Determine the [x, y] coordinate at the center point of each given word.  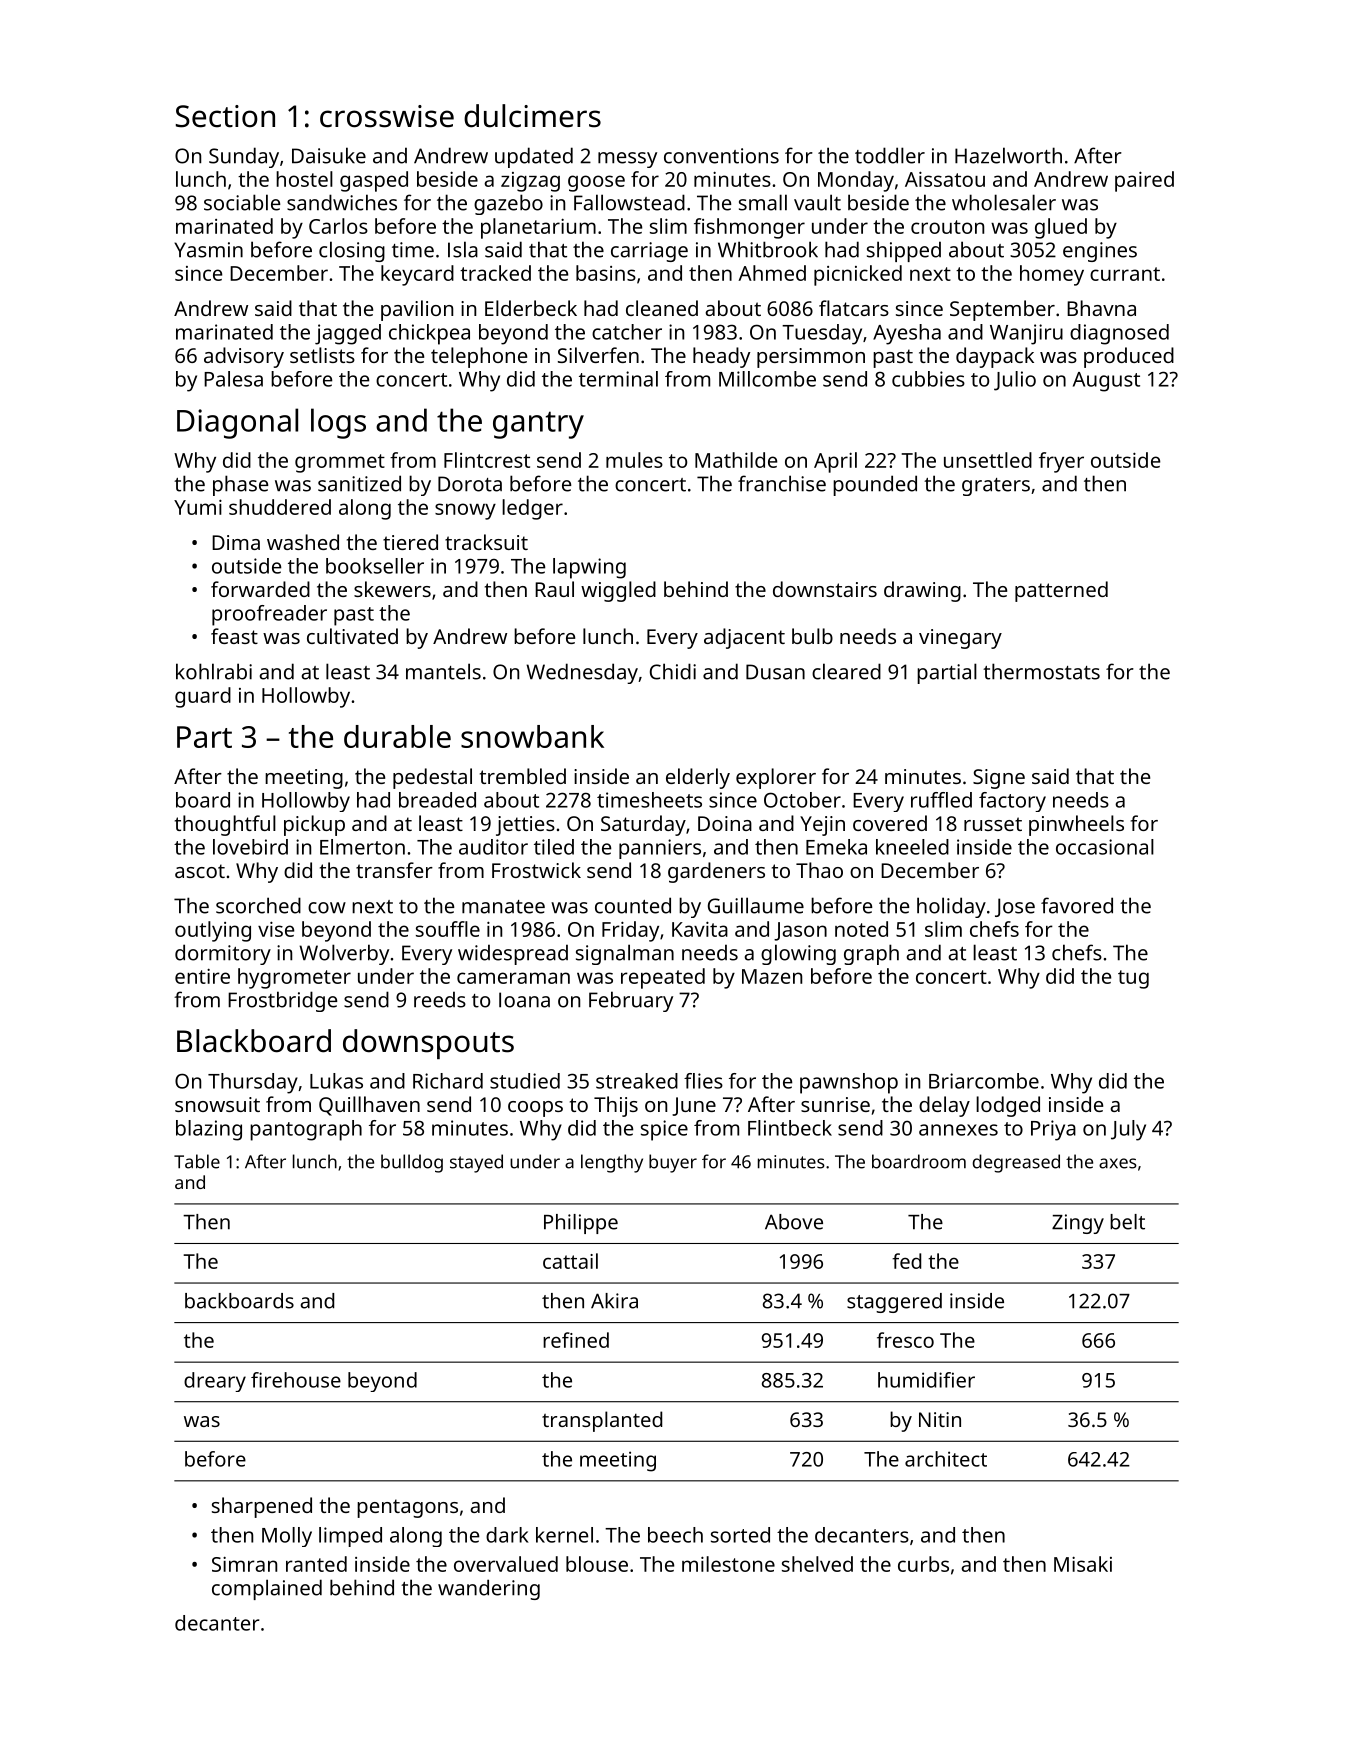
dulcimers [532, 116]
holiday [951, 907]
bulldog [412, 1163]
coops [535, 1109]
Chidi [673, 671]
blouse [597, 1564]
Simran [244, 1564]
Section [225, 116]
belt [1127, 1222]
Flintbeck [790, 1128]
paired [1144, 181]
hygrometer [294, 978]
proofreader [269, 615]
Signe [999, 779]
